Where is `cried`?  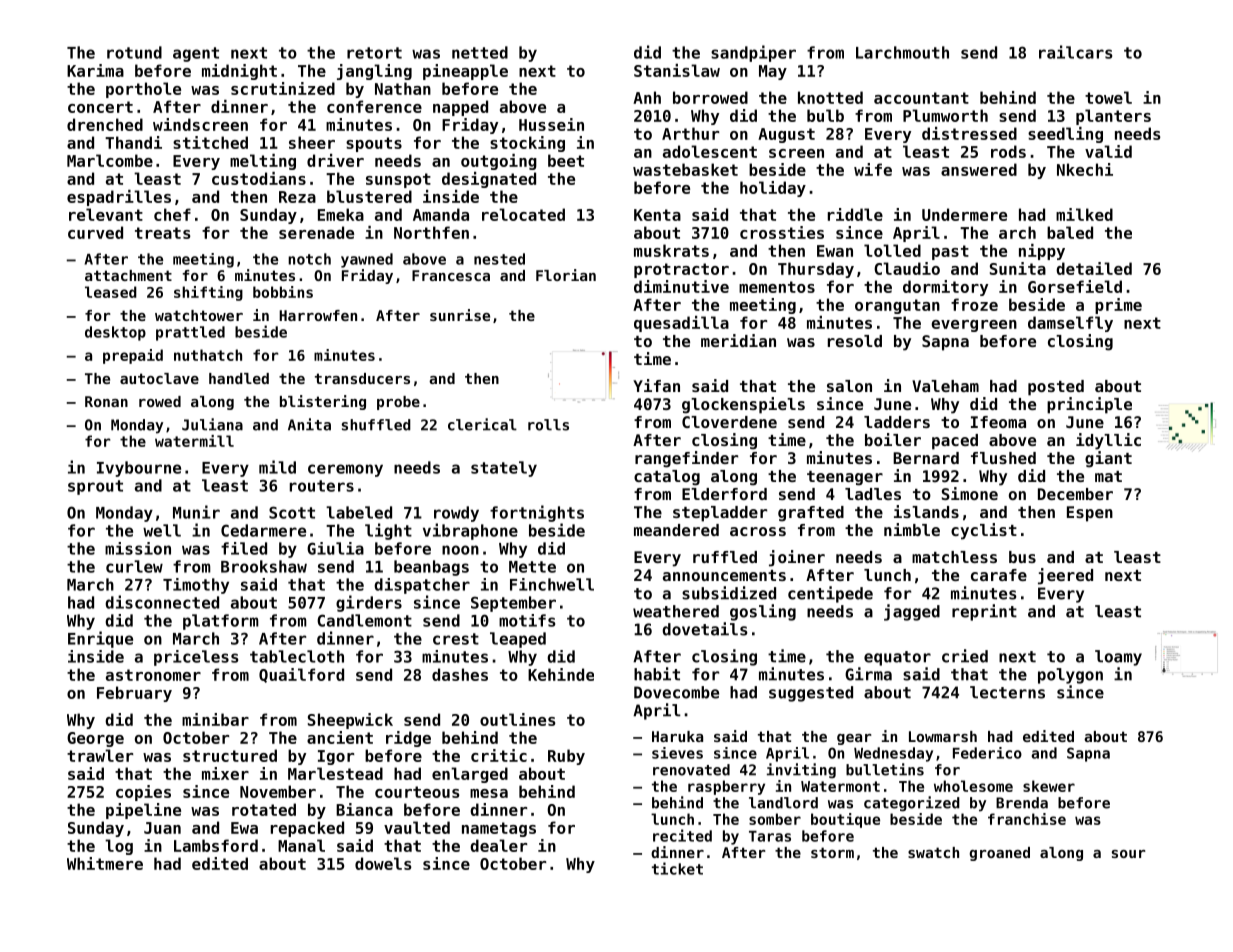 cried is located at coordinates (965, 656).
